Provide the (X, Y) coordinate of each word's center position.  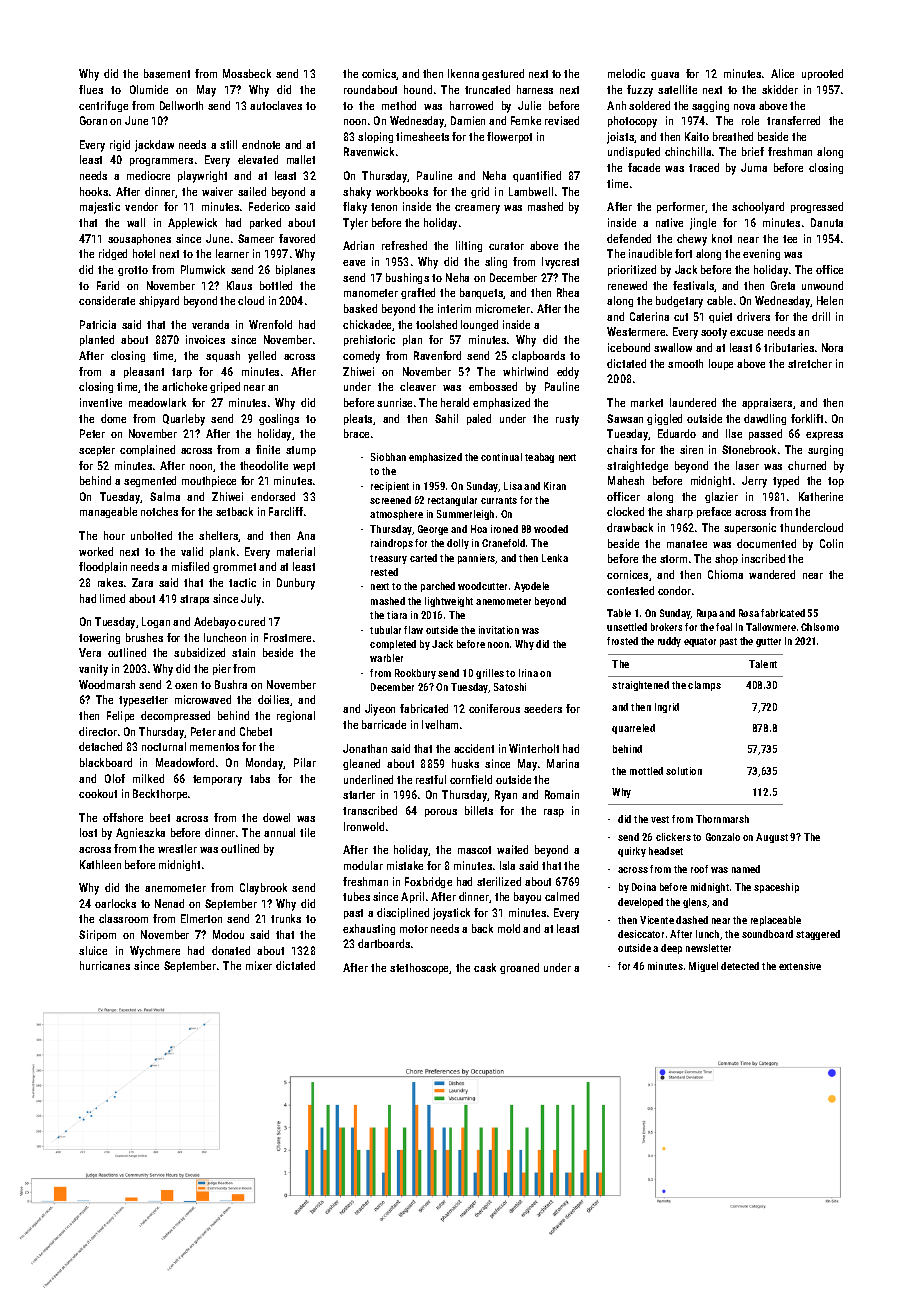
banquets (482, 293)
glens (695, 903)
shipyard (159, 302)
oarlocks (115, 903)
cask (485, 967)
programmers (161, 162)
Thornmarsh (722, 819)
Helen (830, 300)
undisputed (634, 152)
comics (379, 73)
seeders (543, 708)
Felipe (120, 716)
